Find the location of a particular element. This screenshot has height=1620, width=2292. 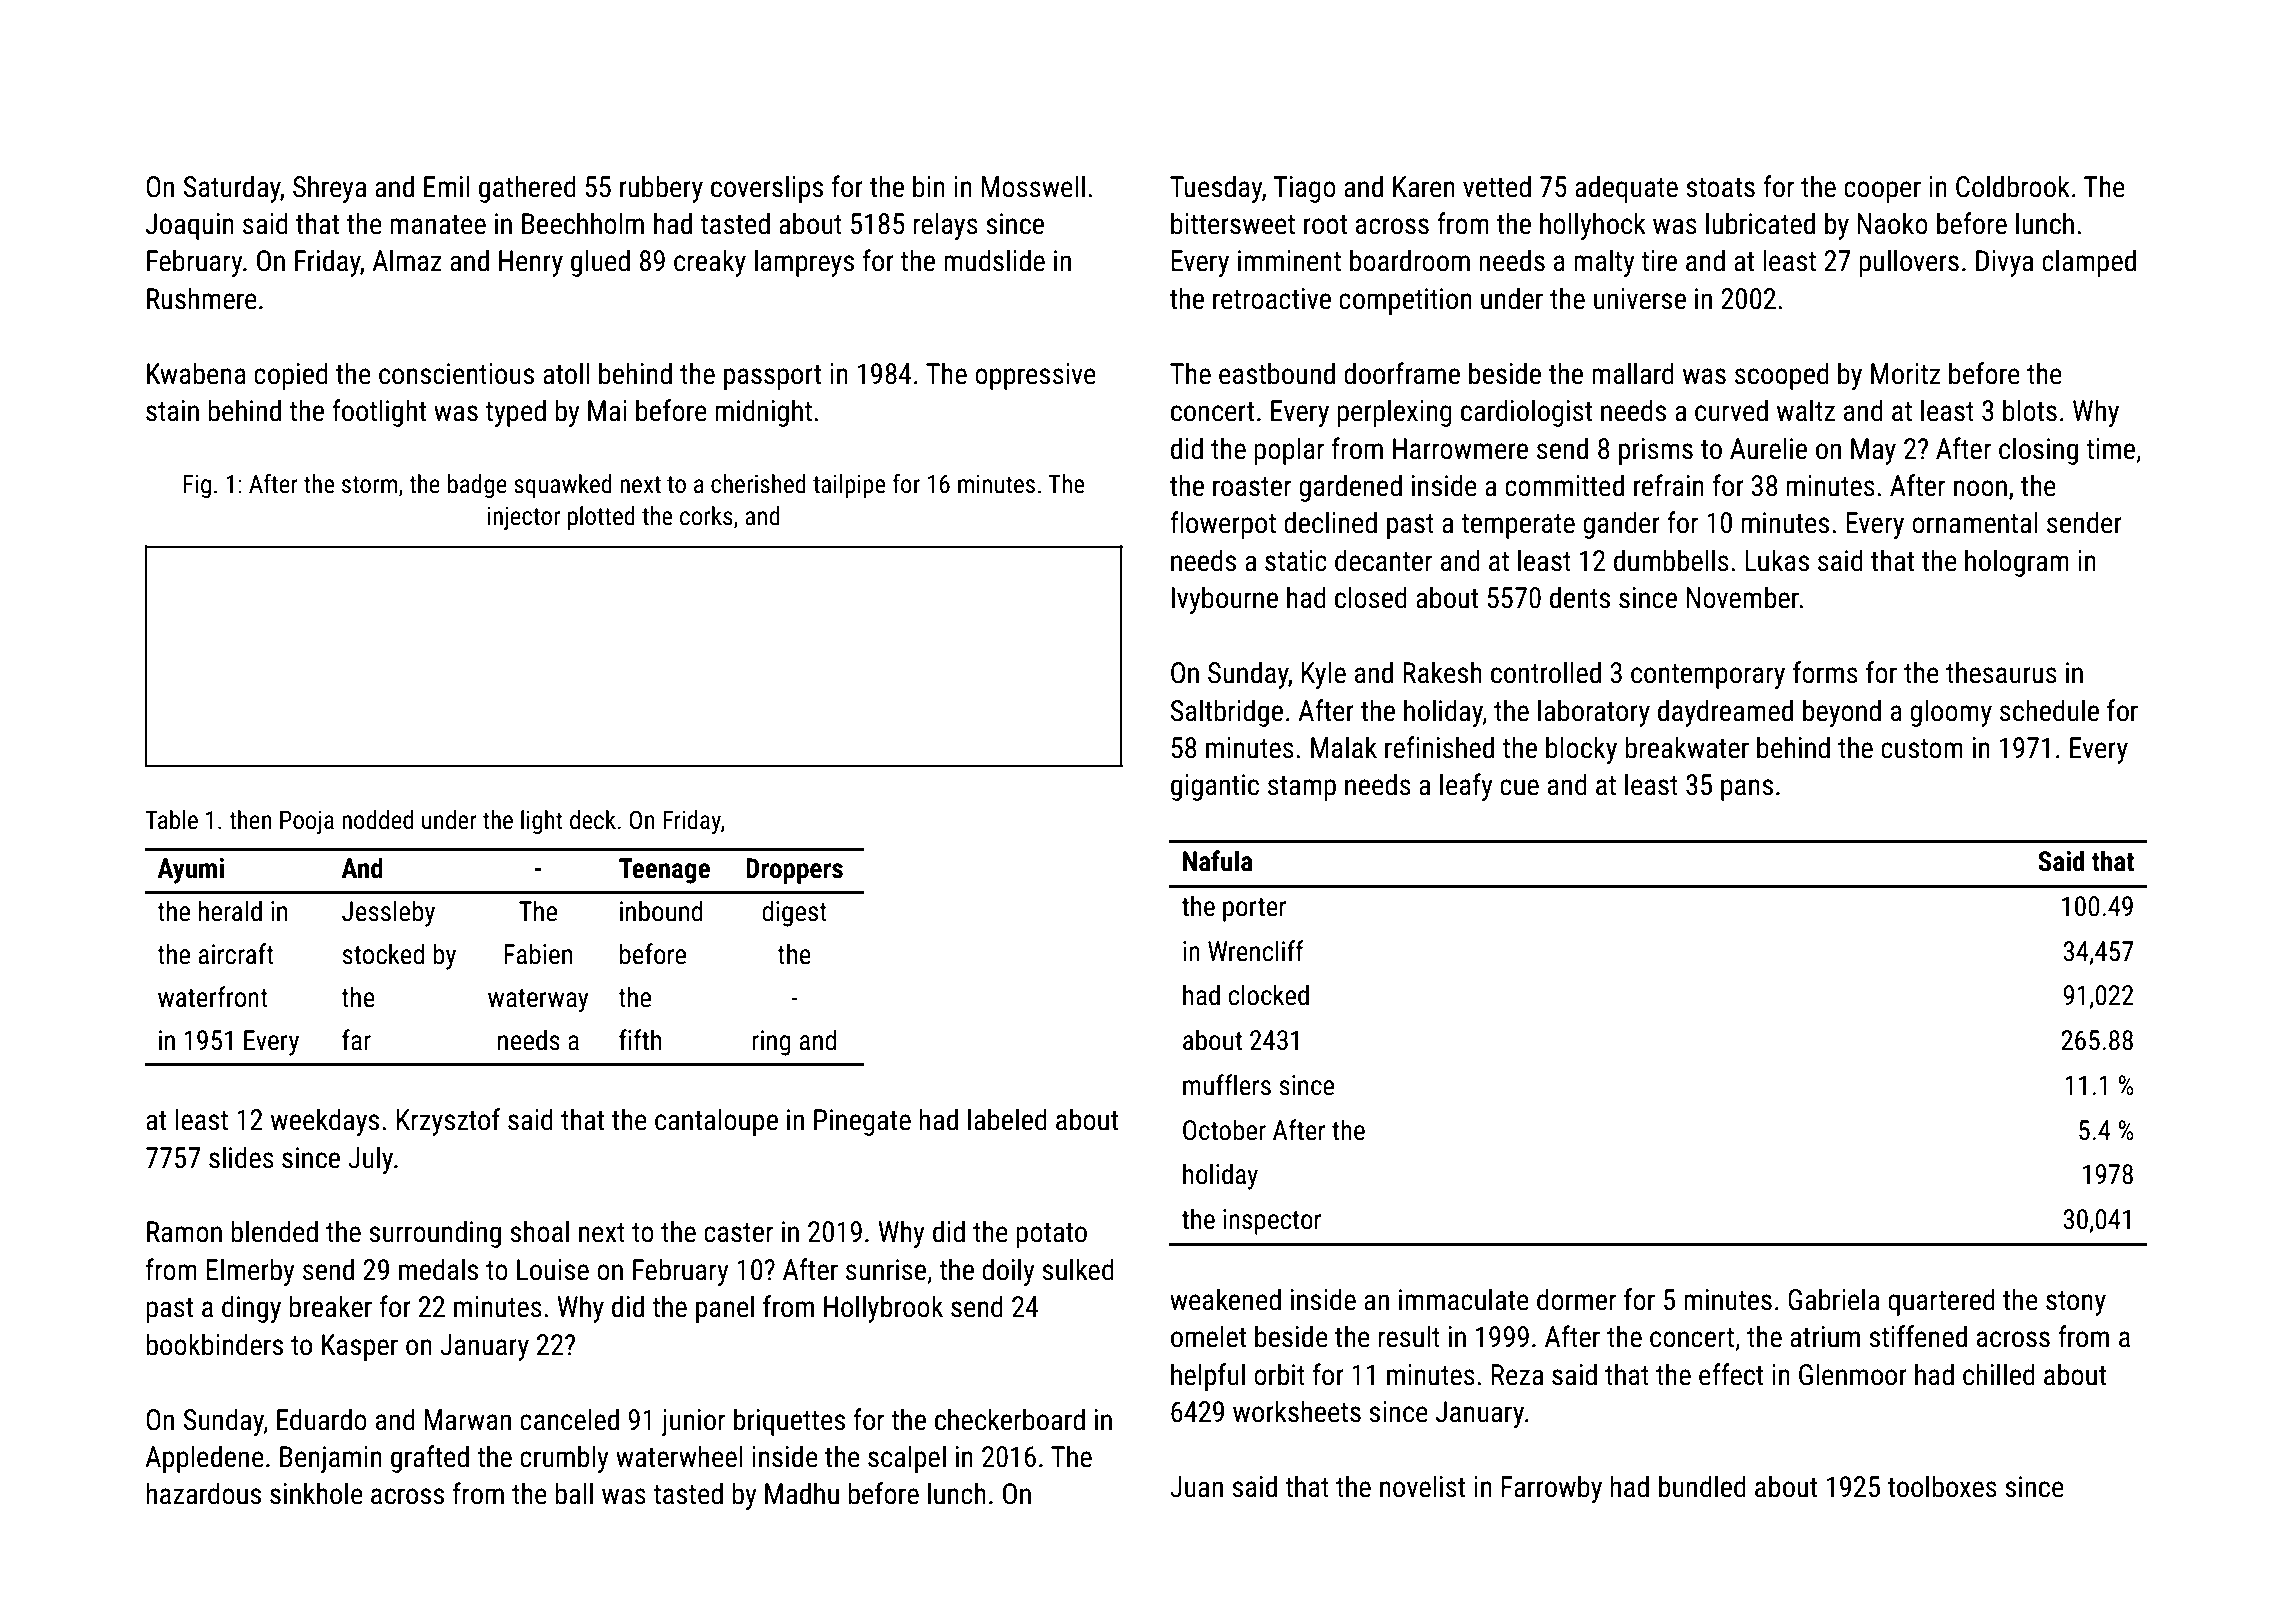

stain is located at coordinates (172, 411).
